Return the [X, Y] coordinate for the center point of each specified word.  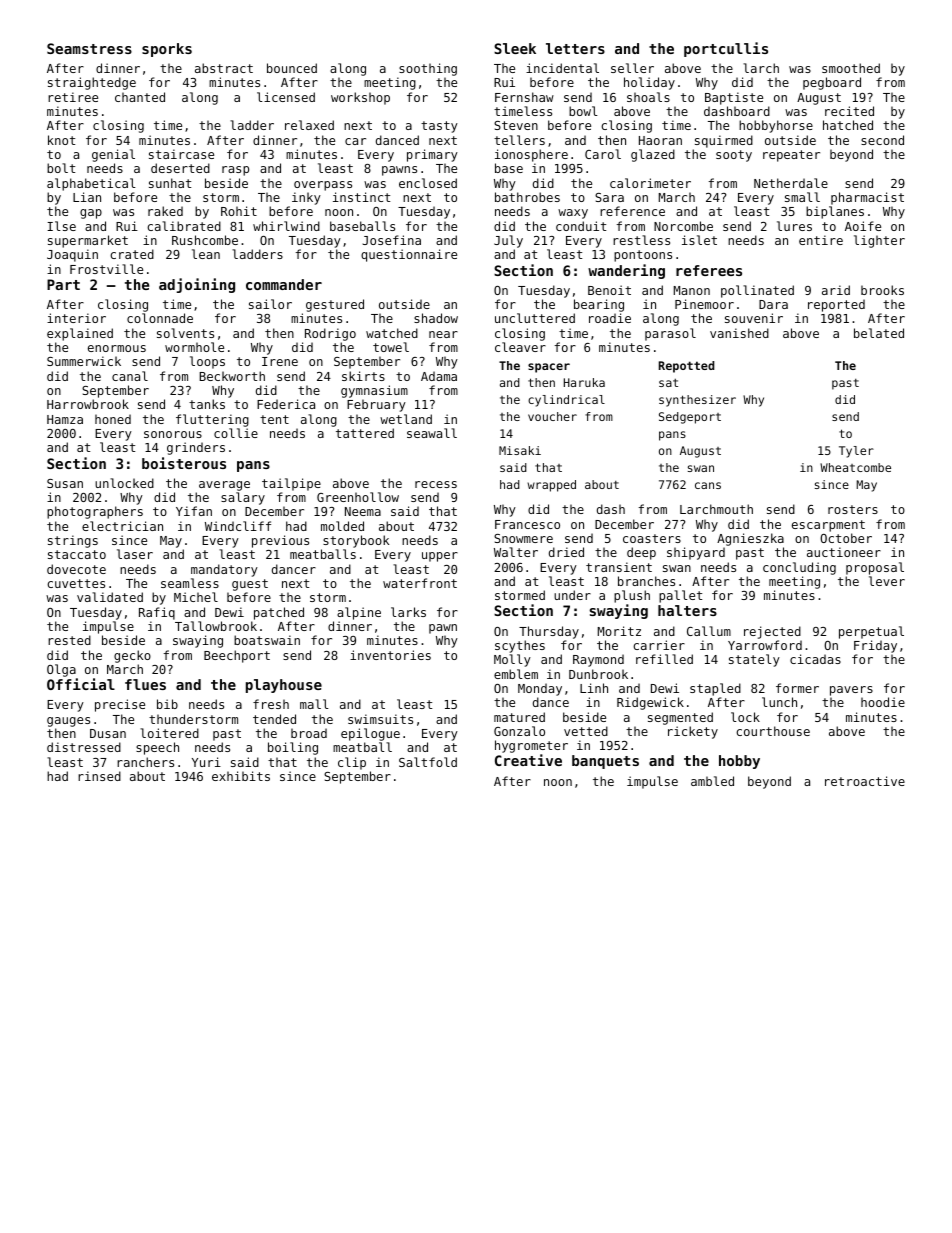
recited [849, 111]
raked [165, 211]
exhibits [241, 776]
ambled [712, 781]
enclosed [428, 183]
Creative [528, 760]
